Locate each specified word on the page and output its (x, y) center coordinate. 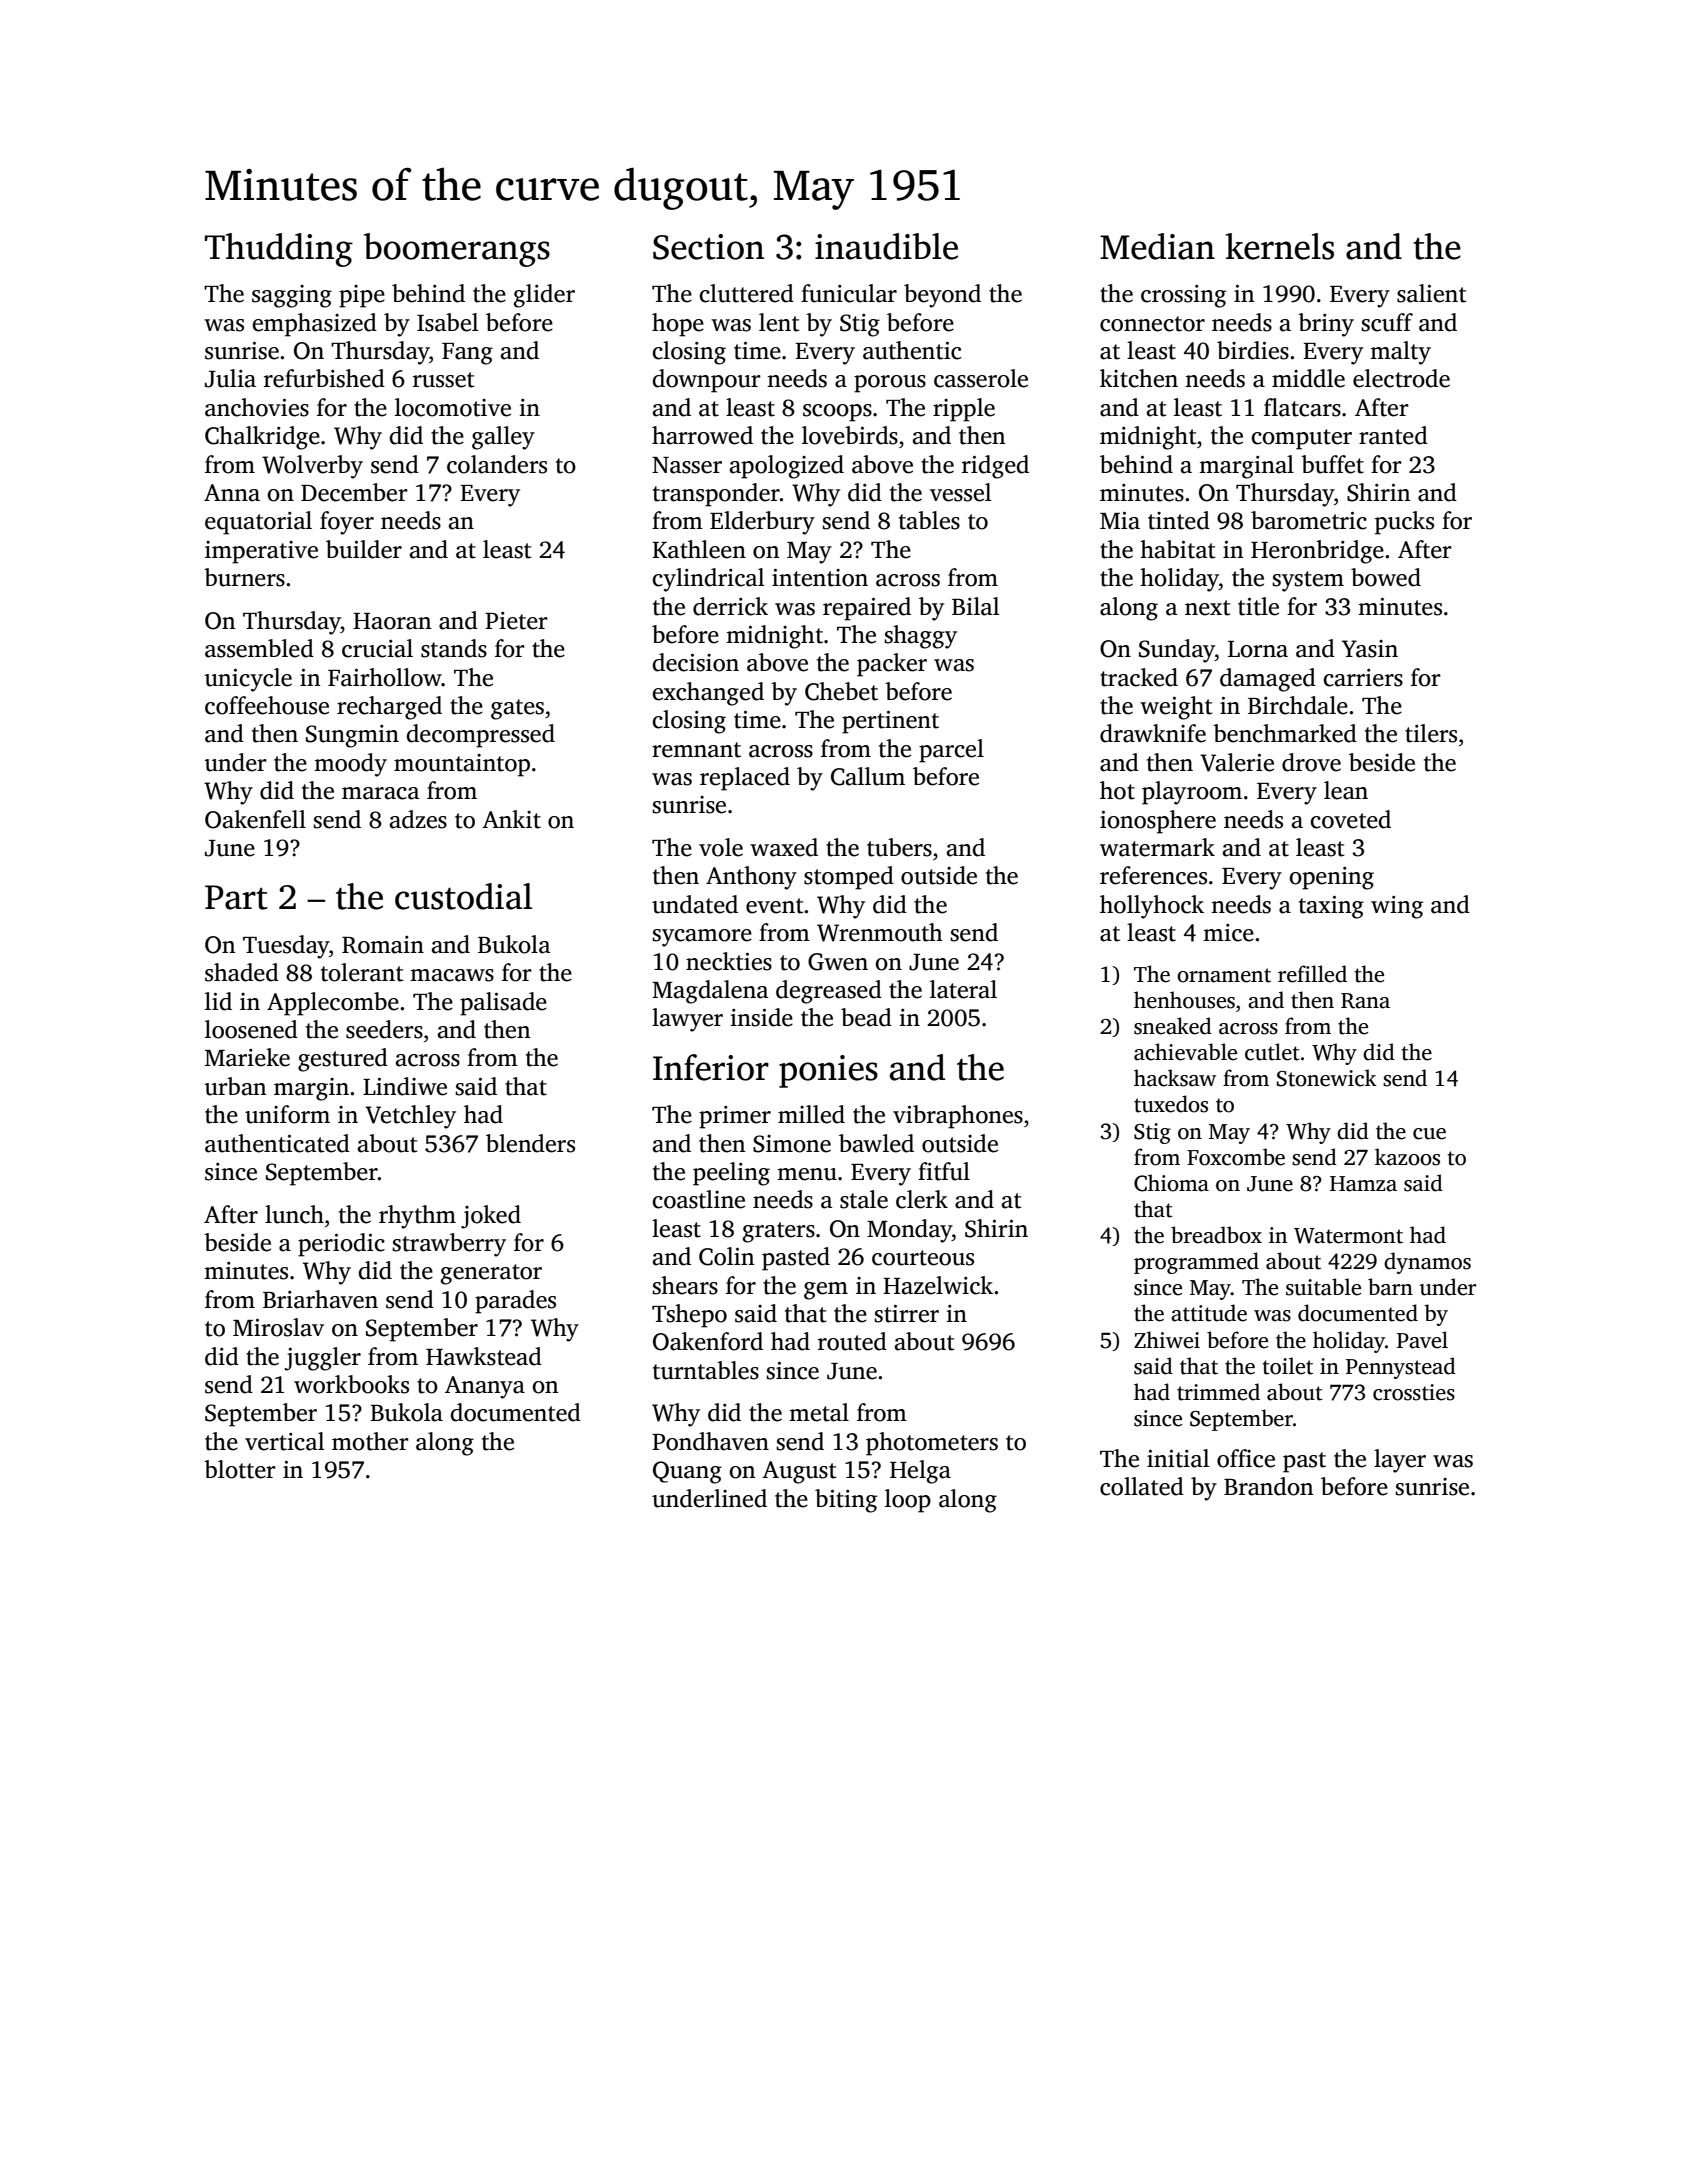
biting (846, 1501)
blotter (240, 1469)
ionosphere (1158, 822)
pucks (1404, 523)
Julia (230, 378)
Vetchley (410, 1117)
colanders (497, 464)
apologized (787, 467)
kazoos (1407, 1157)
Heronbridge (1317, 552)
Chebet (841, 691)
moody (350, 765)
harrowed (702, 435)
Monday (909, 1231)
